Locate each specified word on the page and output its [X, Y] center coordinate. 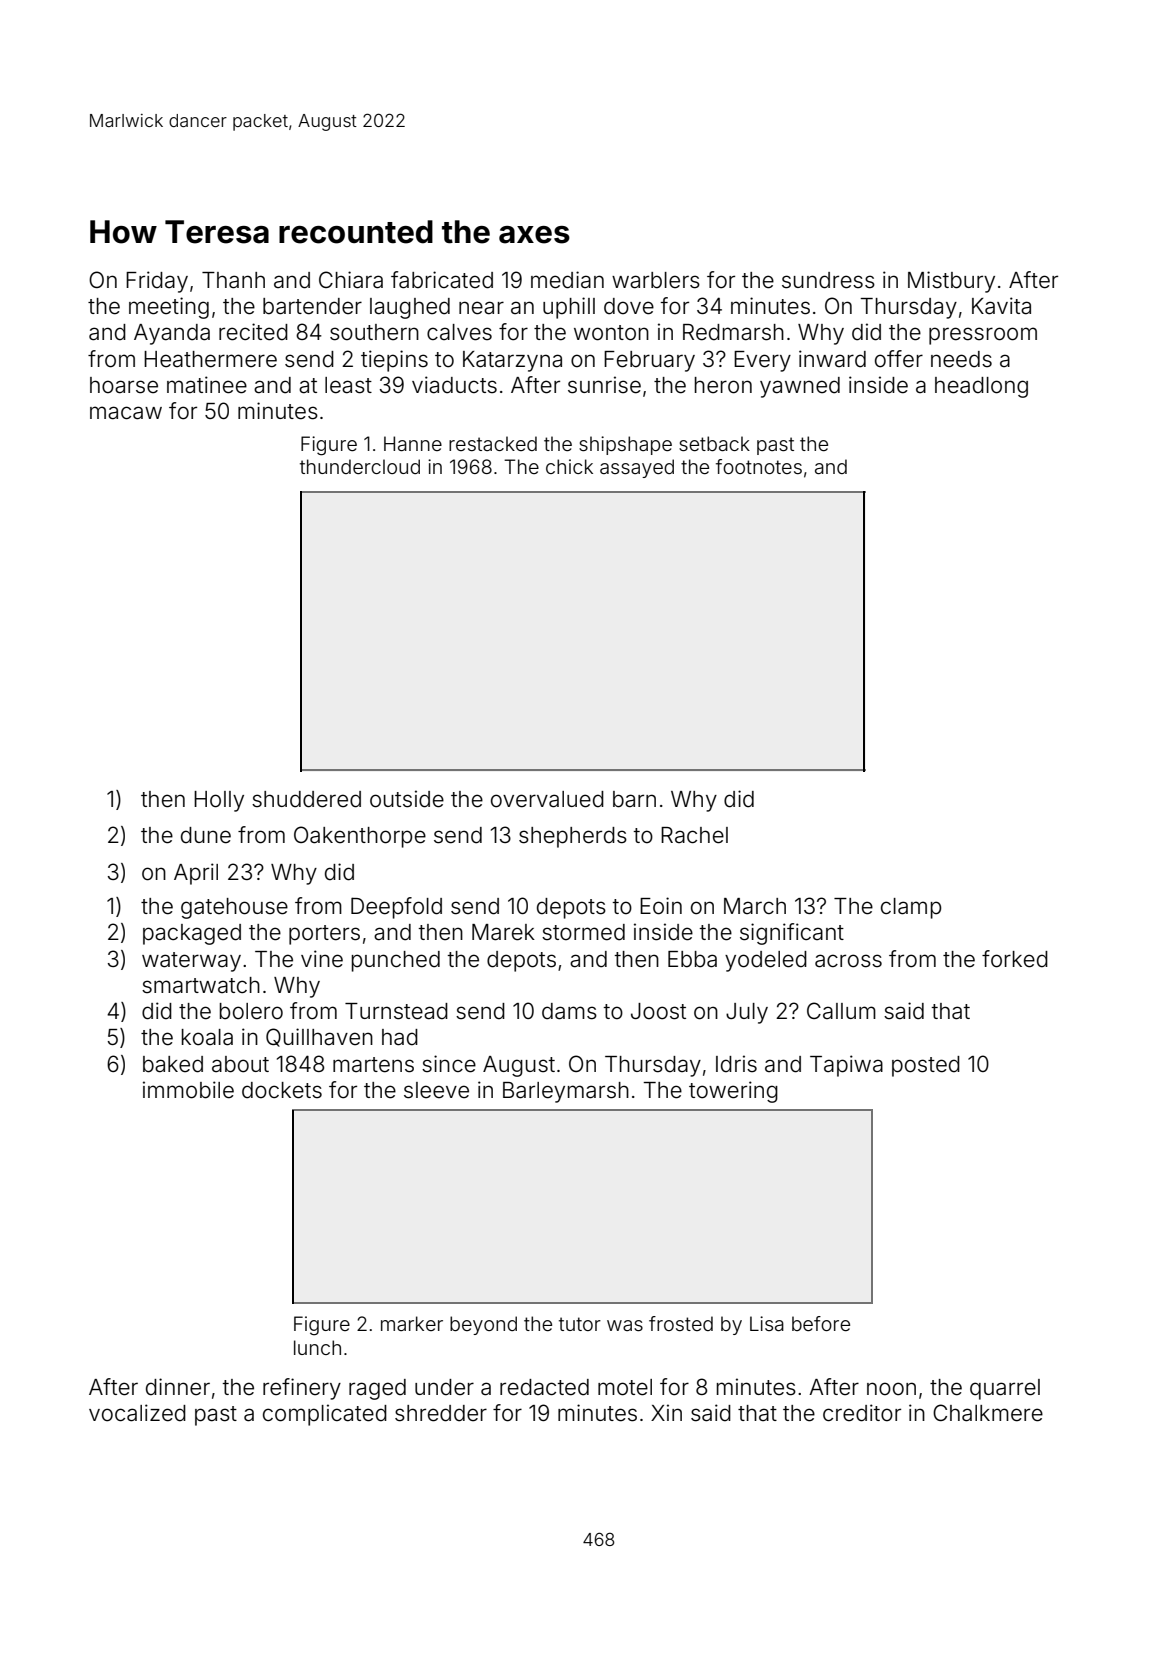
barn [634, 799]
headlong [981, 387]
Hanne [413, 443]
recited [253, 332]
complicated [325, 1415]
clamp [911, 908]
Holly [219, 801]
